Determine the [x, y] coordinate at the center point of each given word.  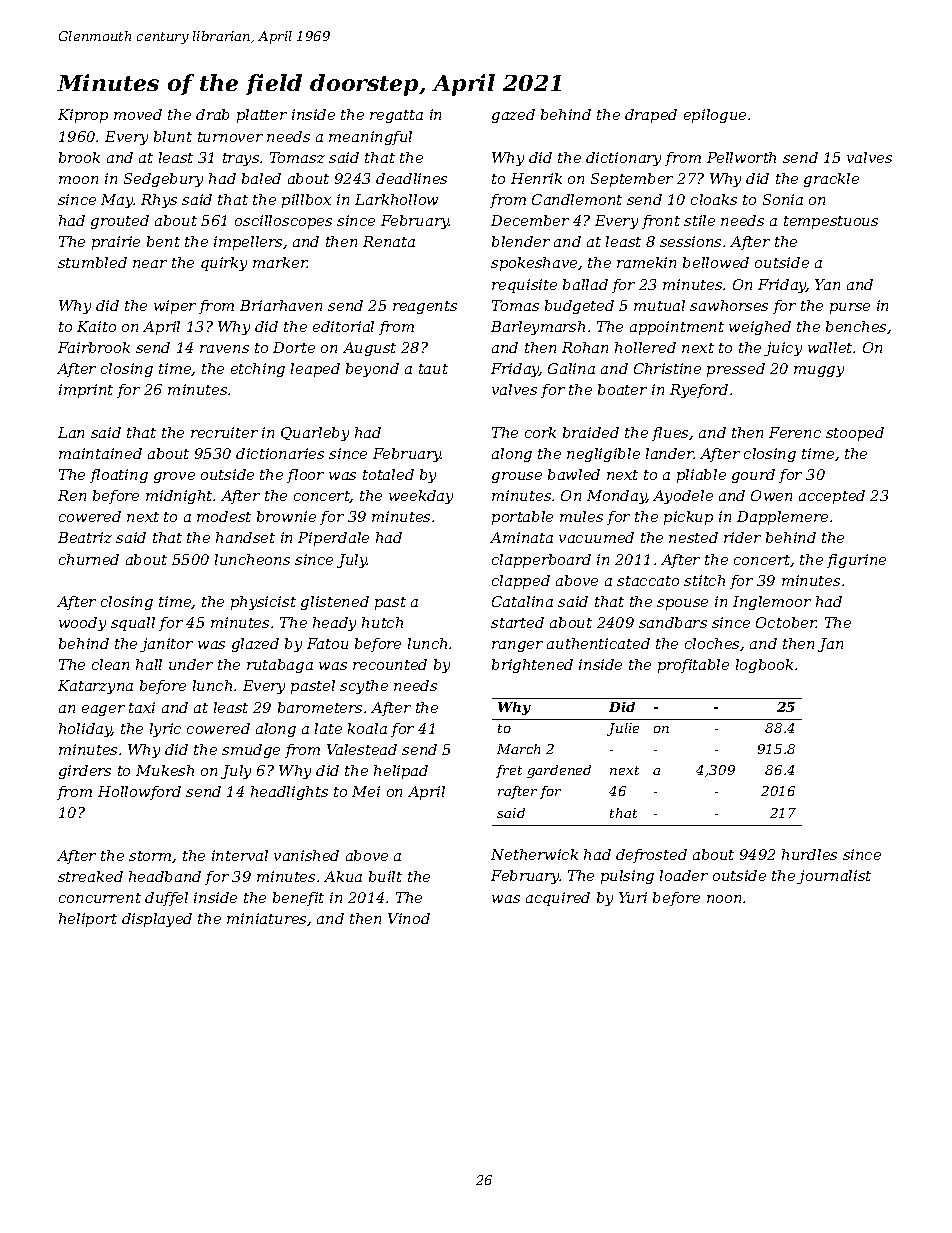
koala [367, 728]
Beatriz [85, 537]
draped [651, 116]
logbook [764, 666]
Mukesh [165, 770]
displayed [157, 920]
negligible [603, 455]
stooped [855, 434]
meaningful [370, 138]
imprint [86, 391]
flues [670, 434]
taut [433, 369]
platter [262, 116]
